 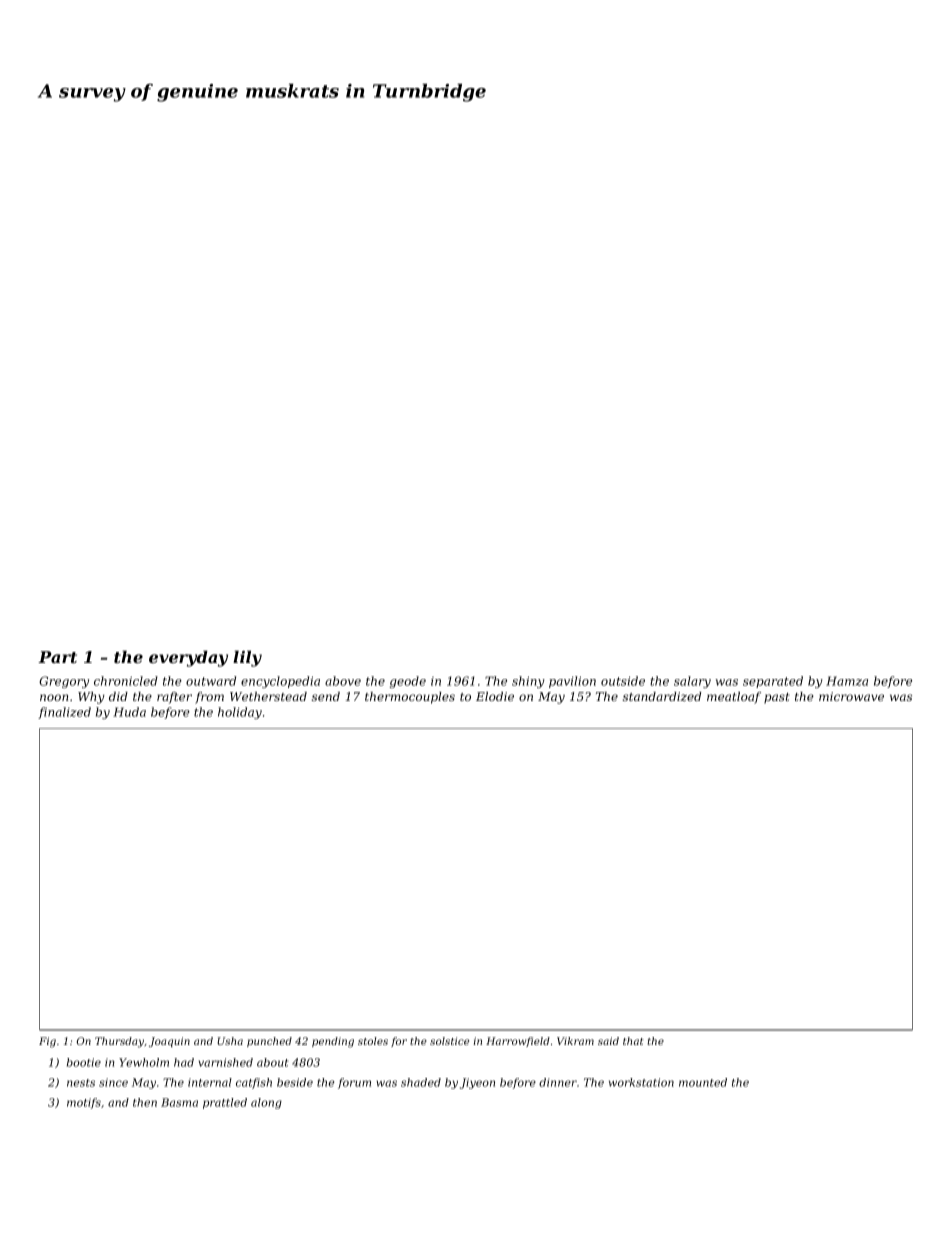 What do you see at coordinates (373, 1041) in the screenshot?
I see `stoles` at bounding box center [373, 1041].
